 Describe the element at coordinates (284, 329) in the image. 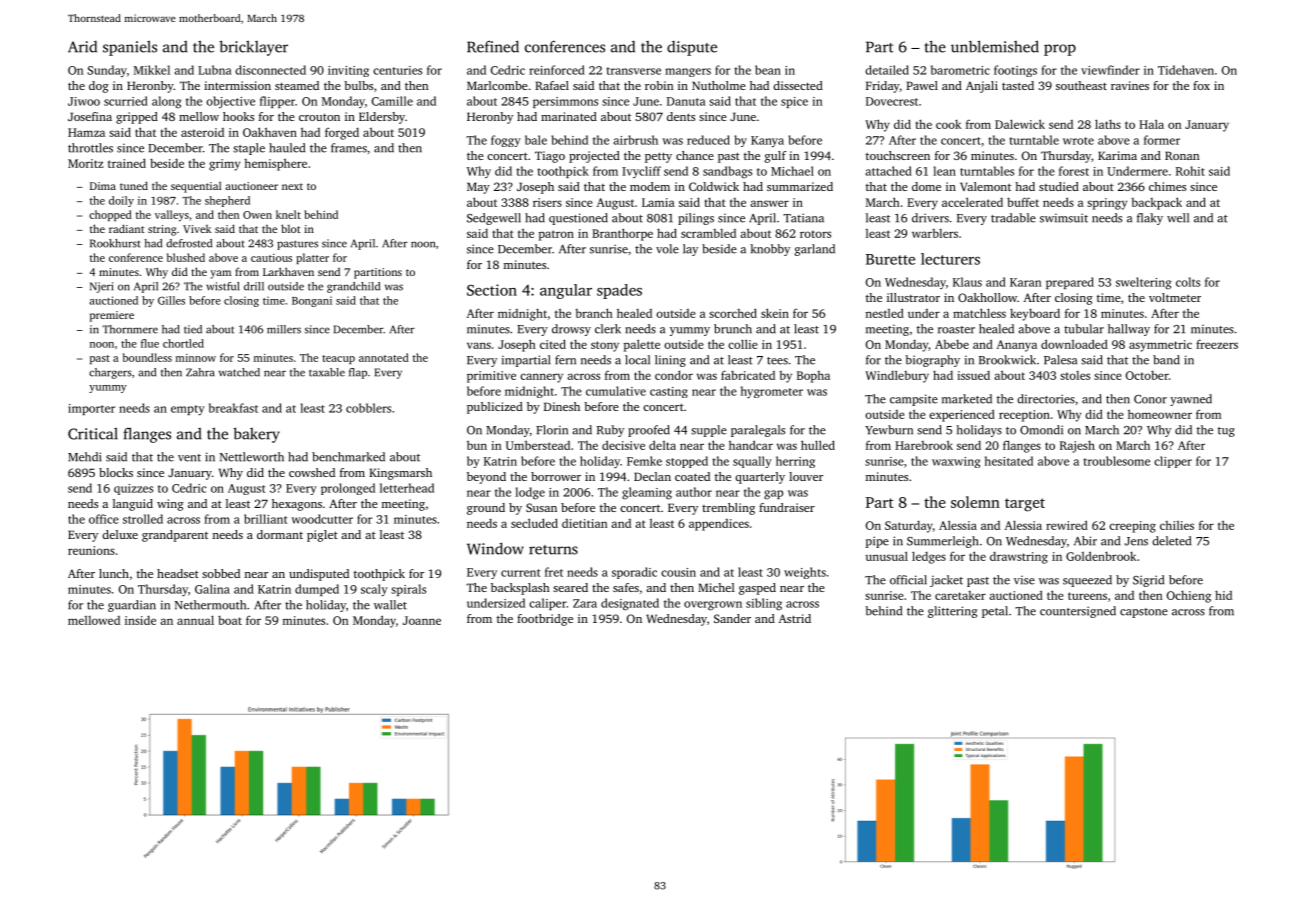

I see `millers` at that location.
